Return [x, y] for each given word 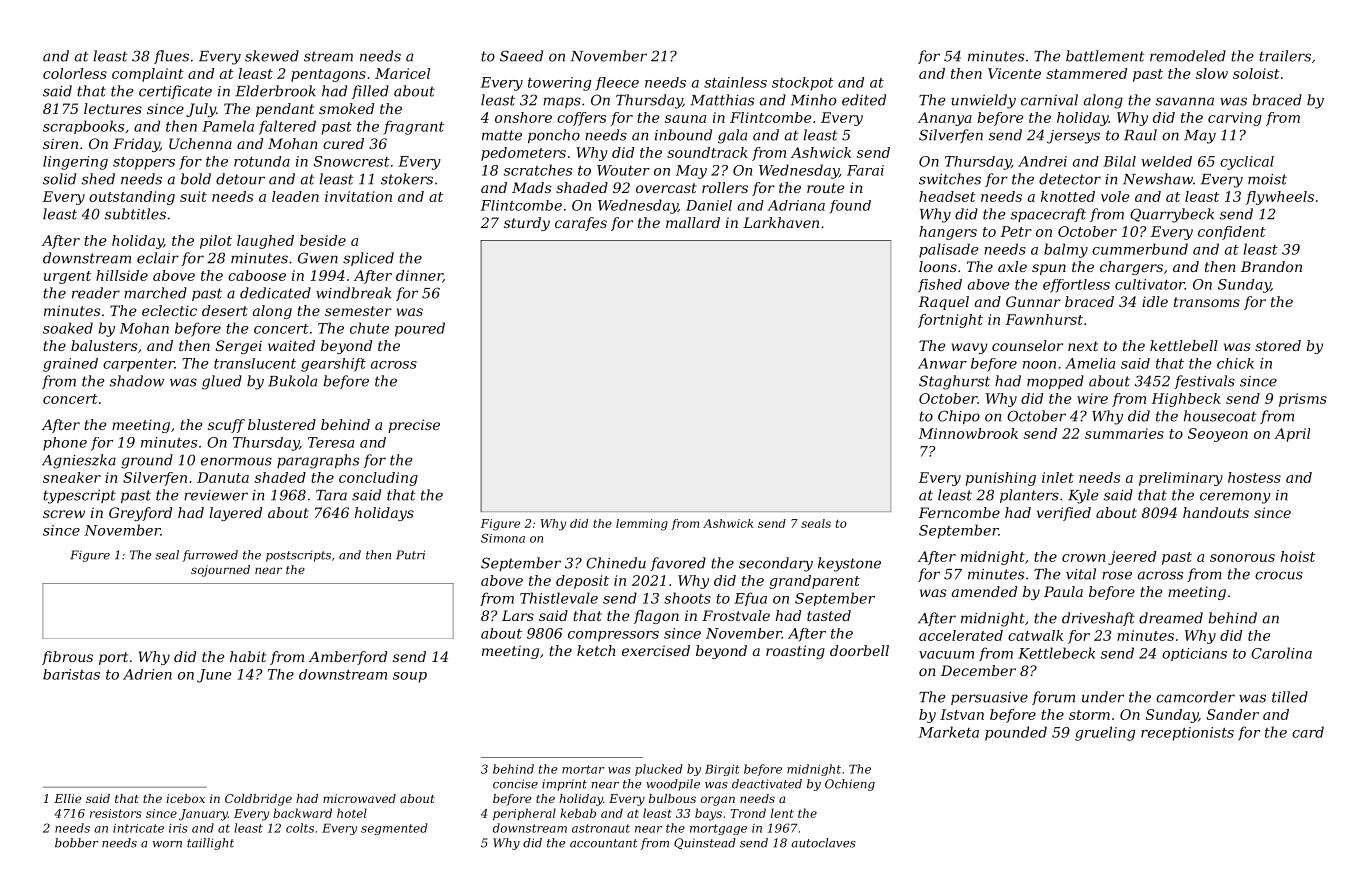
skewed [272, 56]
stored [1278, 345]
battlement [1105, 56]
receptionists [1187, 734]
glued [222, 382]
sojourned [220, 571]
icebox [185, 798]
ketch [596, 650]
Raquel [943, 303]
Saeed [521, 56]
